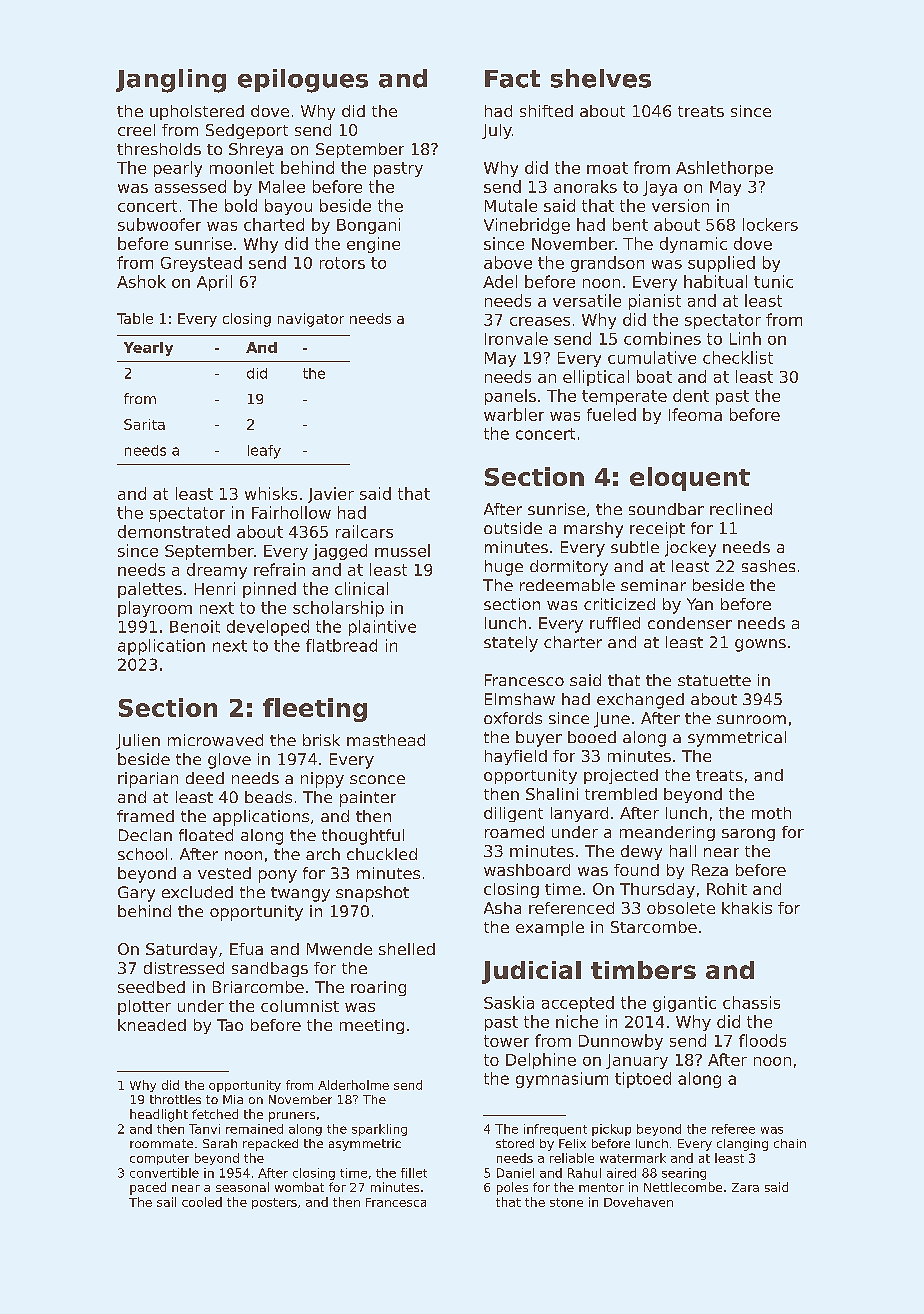 Image resolution: width=924 pixels, height=1314 pixels. Describe the element at coordinates (748, 835) in the screenshot. I see `sarong` at that location.
